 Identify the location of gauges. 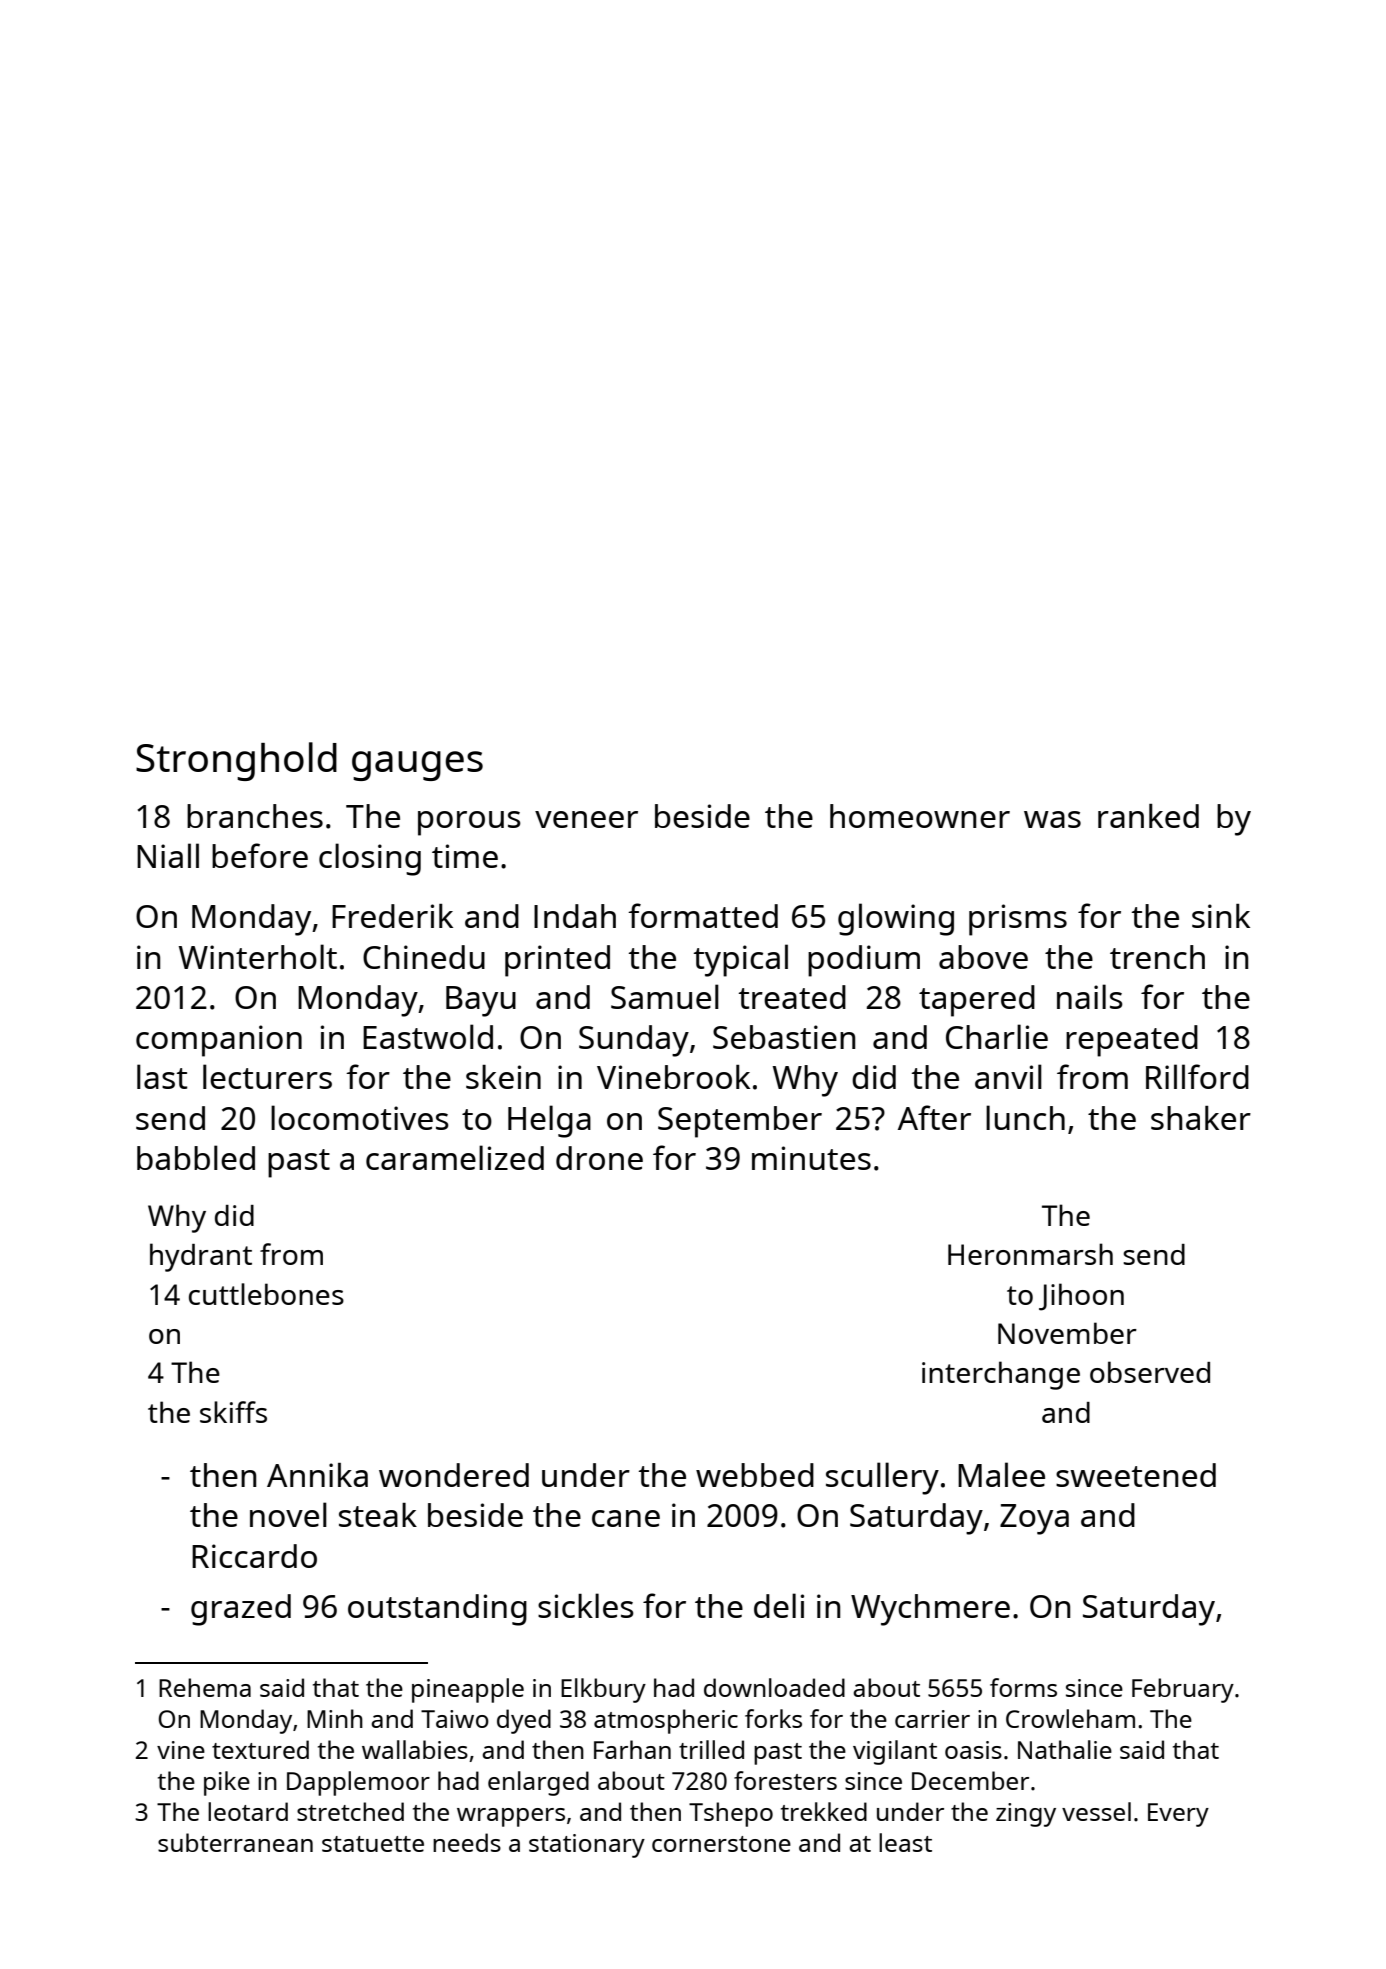
(417, 766).
